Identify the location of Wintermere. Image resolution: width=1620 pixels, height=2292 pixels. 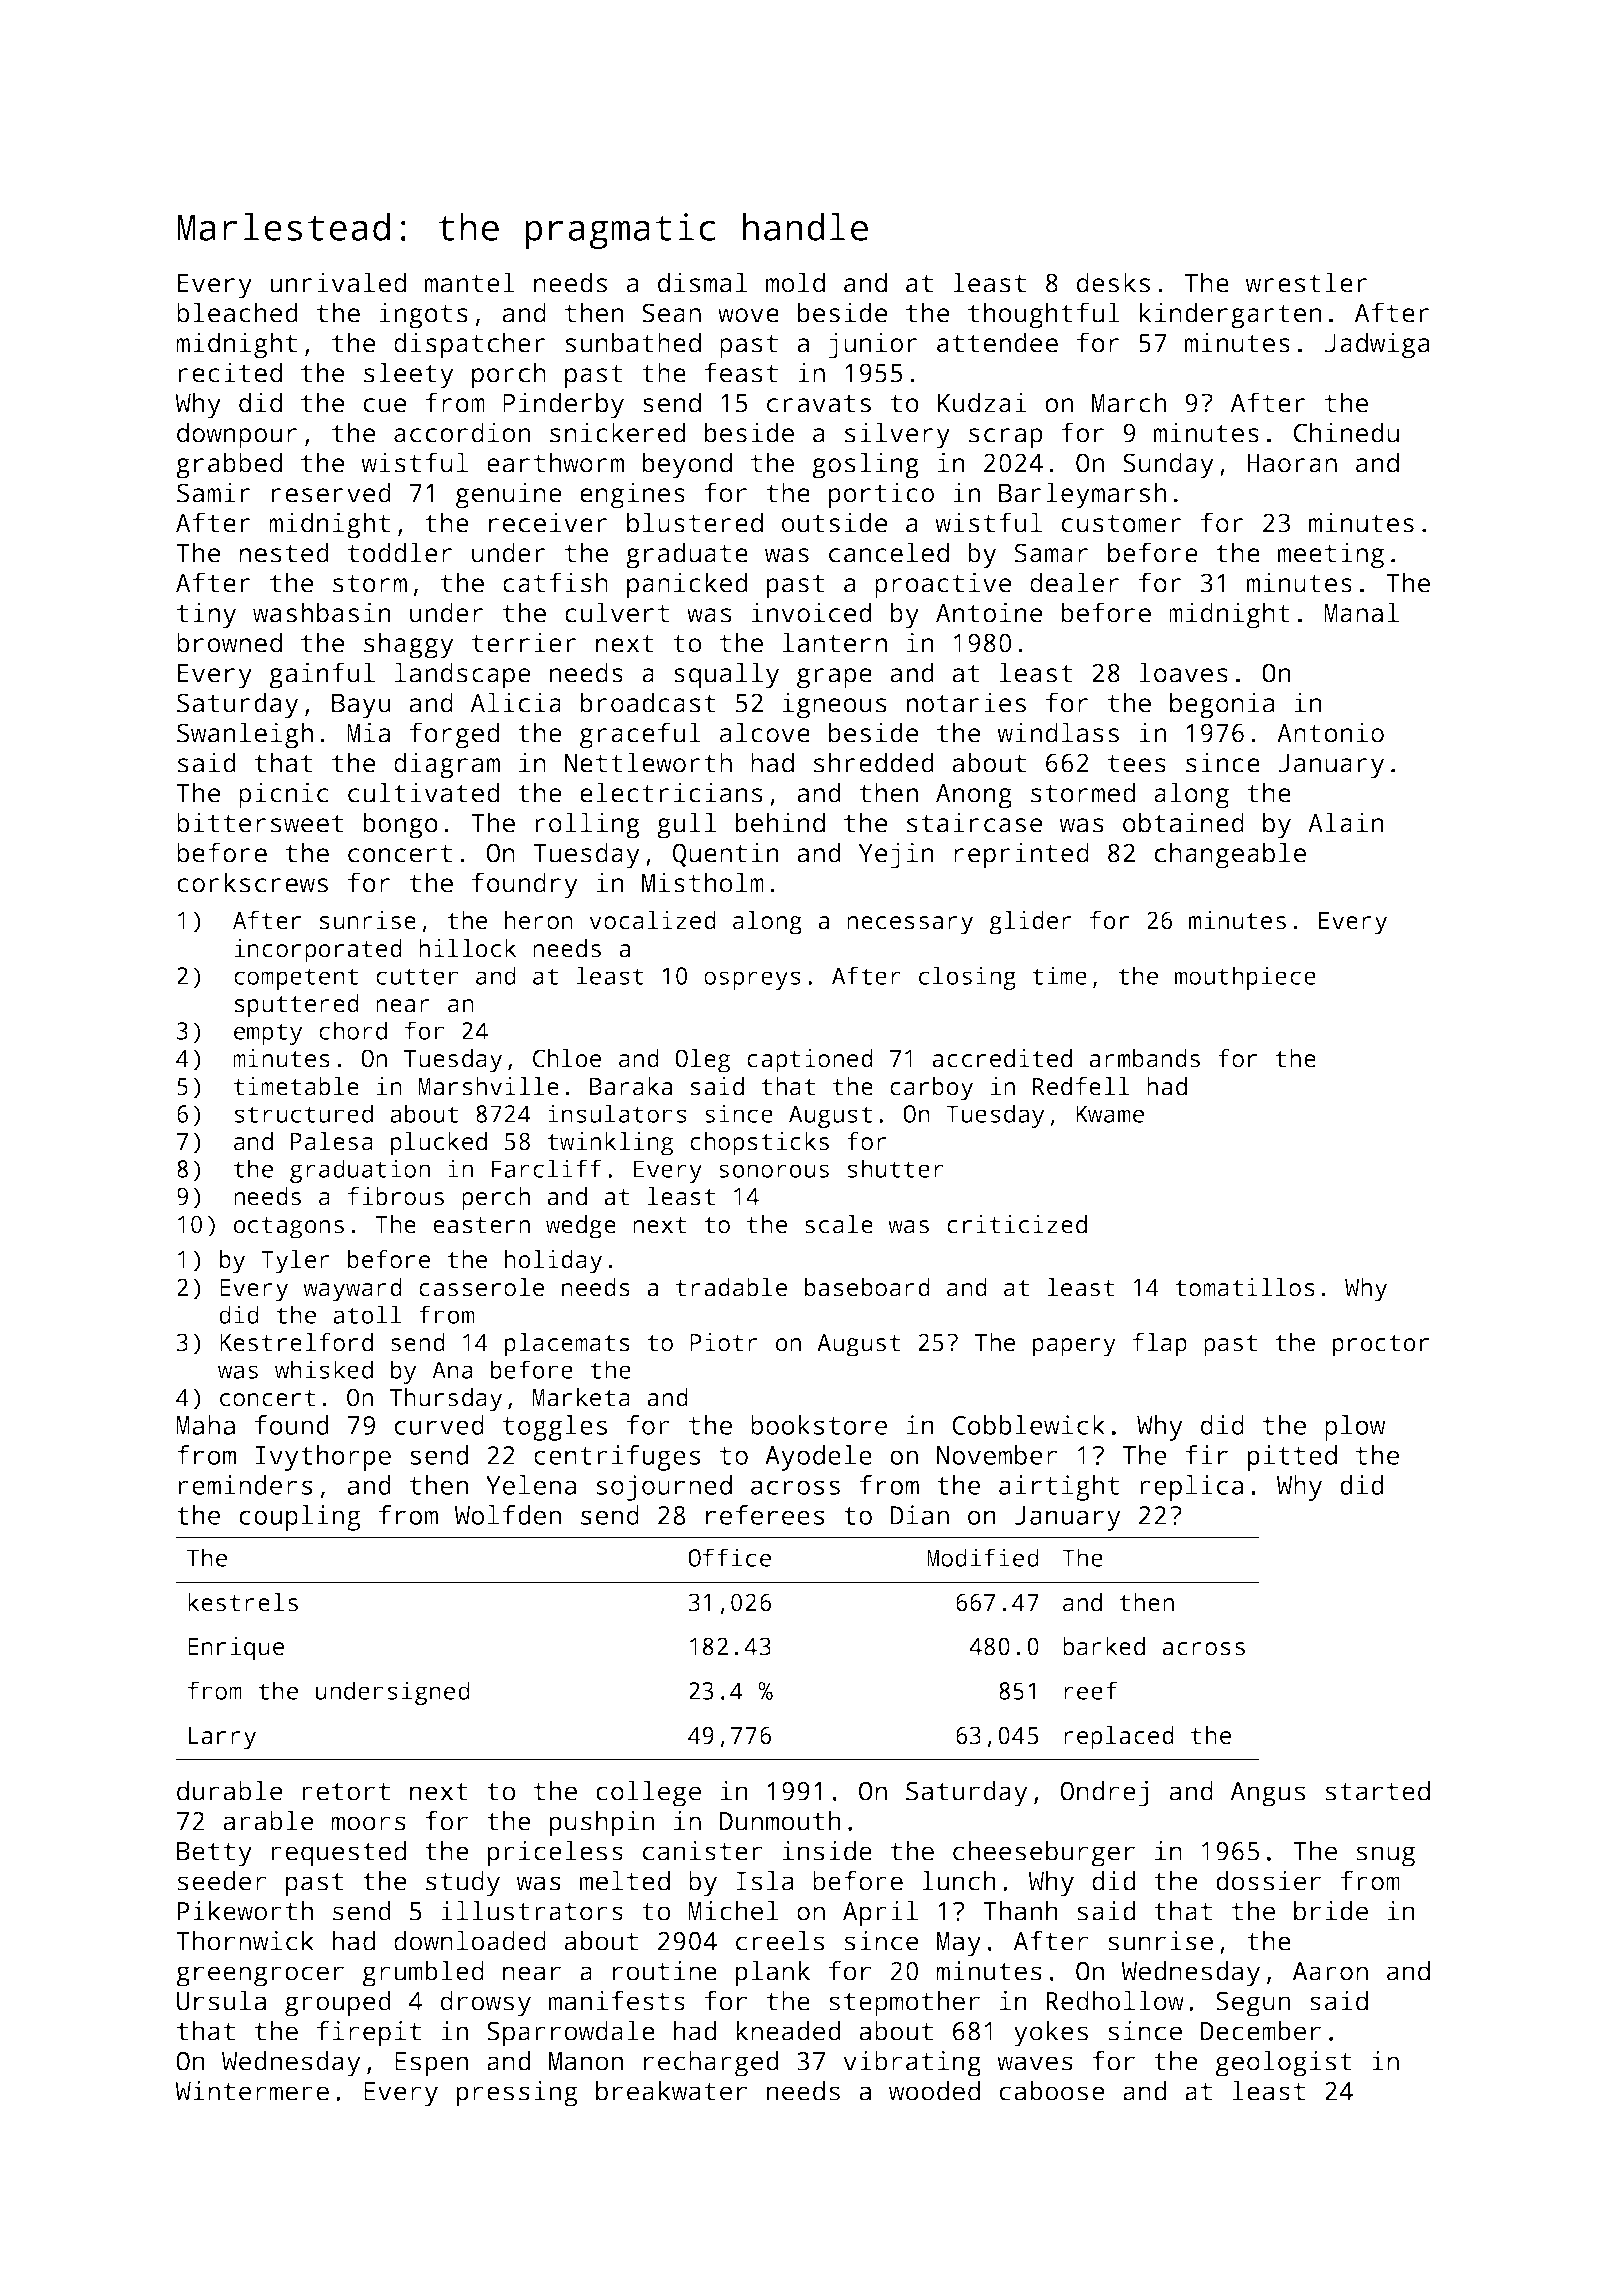
(252, 2091).
